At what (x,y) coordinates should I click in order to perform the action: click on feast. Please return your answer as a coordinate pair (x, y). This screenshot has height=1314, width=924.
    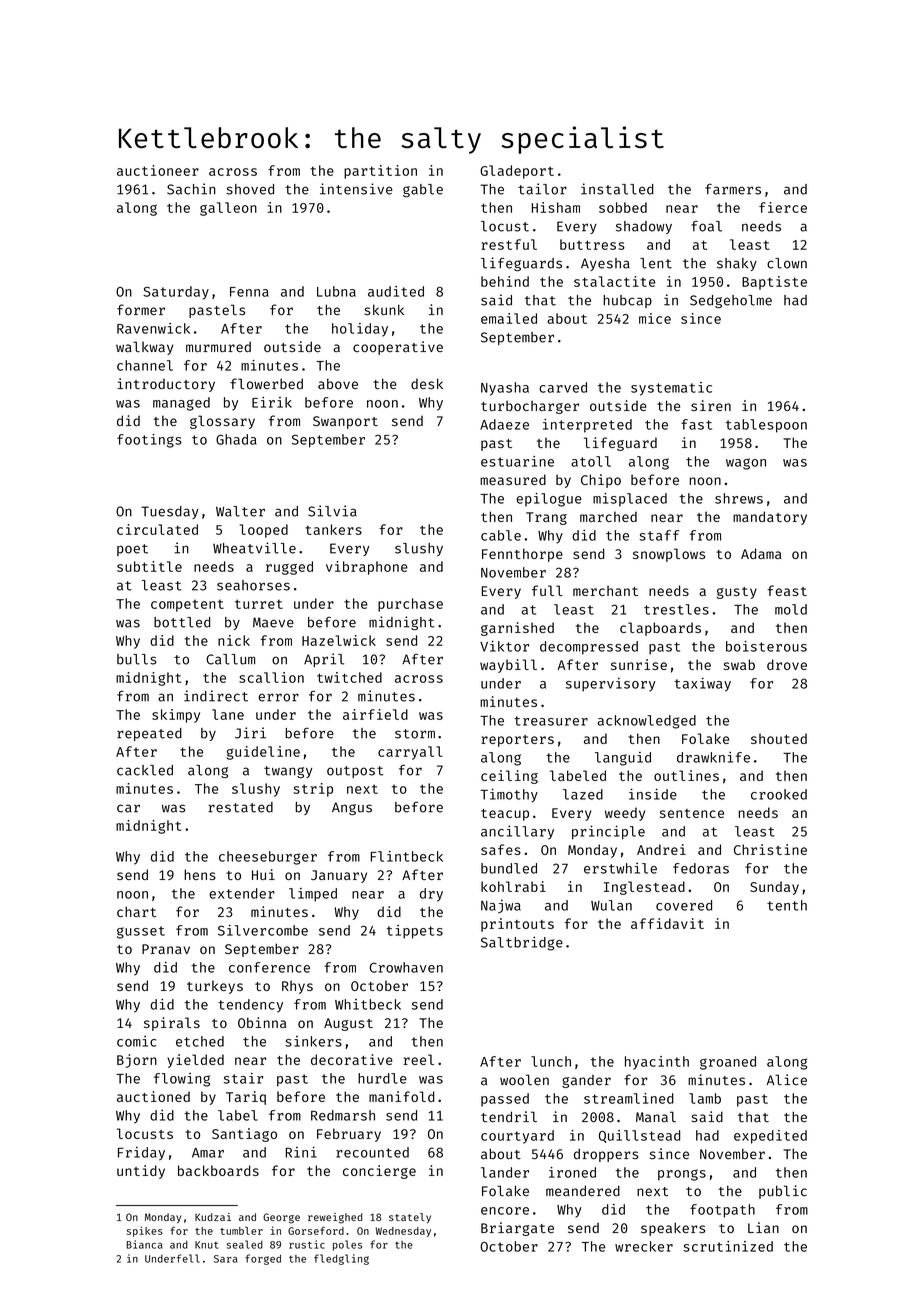
    Looking at the image, I should click on (787, 590).
